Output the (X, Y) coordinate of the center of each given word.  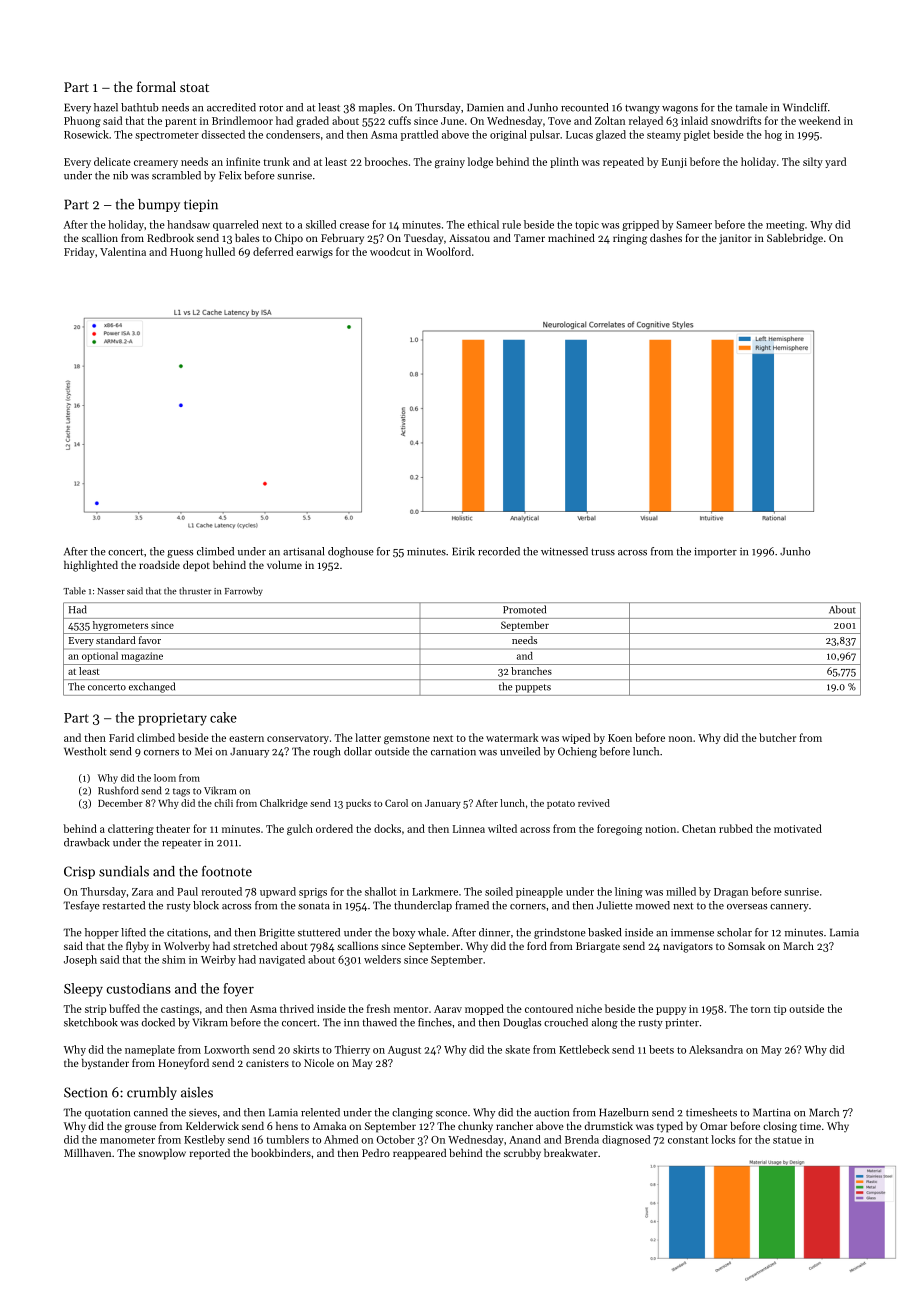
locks (723, 1139)
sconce (451, 1114)
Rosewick (86, 134)
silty (813, 162)
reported (210, 1154)
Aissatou (469, 238)
